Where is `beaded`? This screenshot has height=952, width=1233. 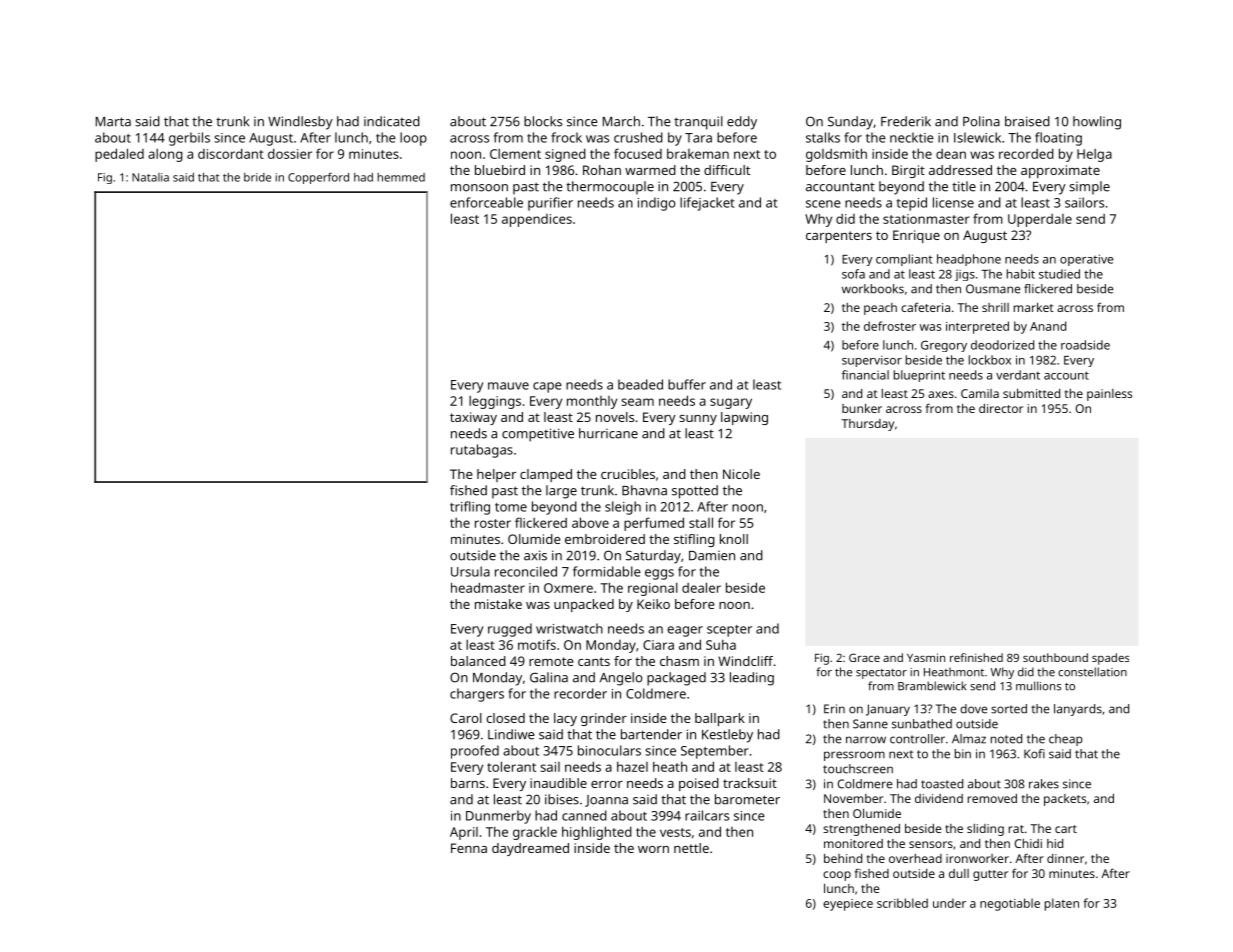
beaded is located at coordinates (640, 384).
